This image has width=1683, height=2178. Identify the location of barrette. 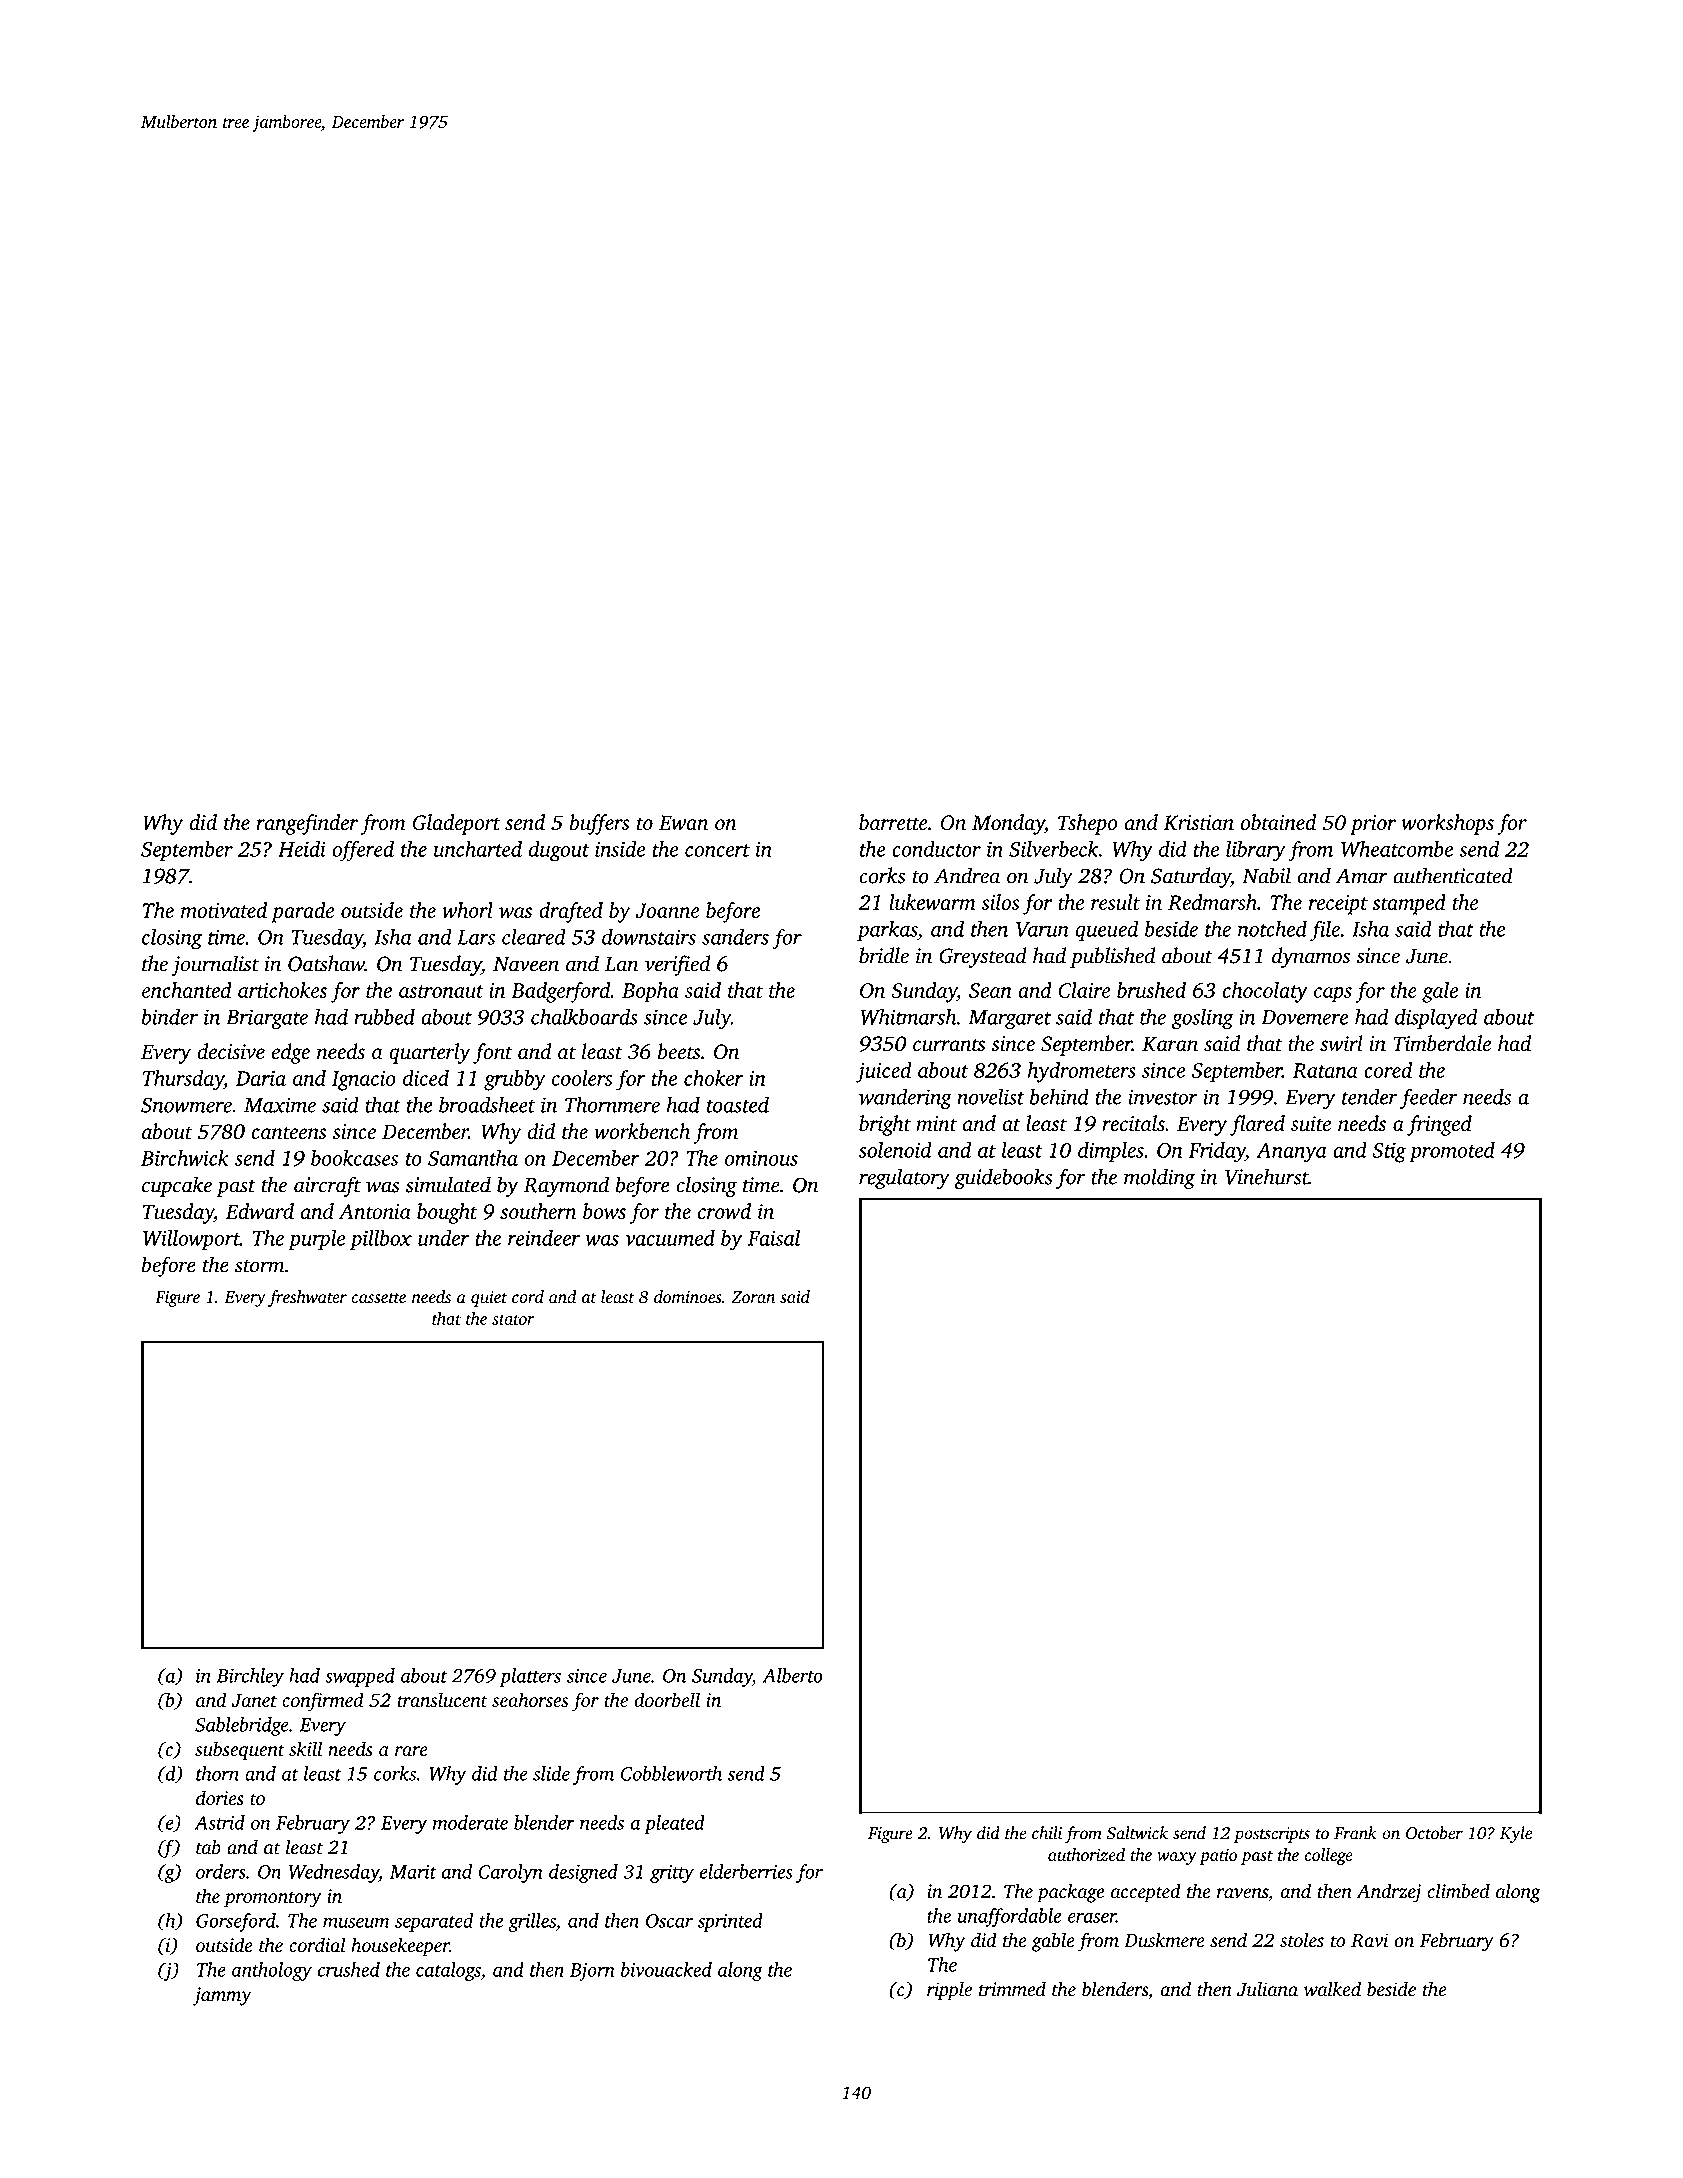
(893, 822).
